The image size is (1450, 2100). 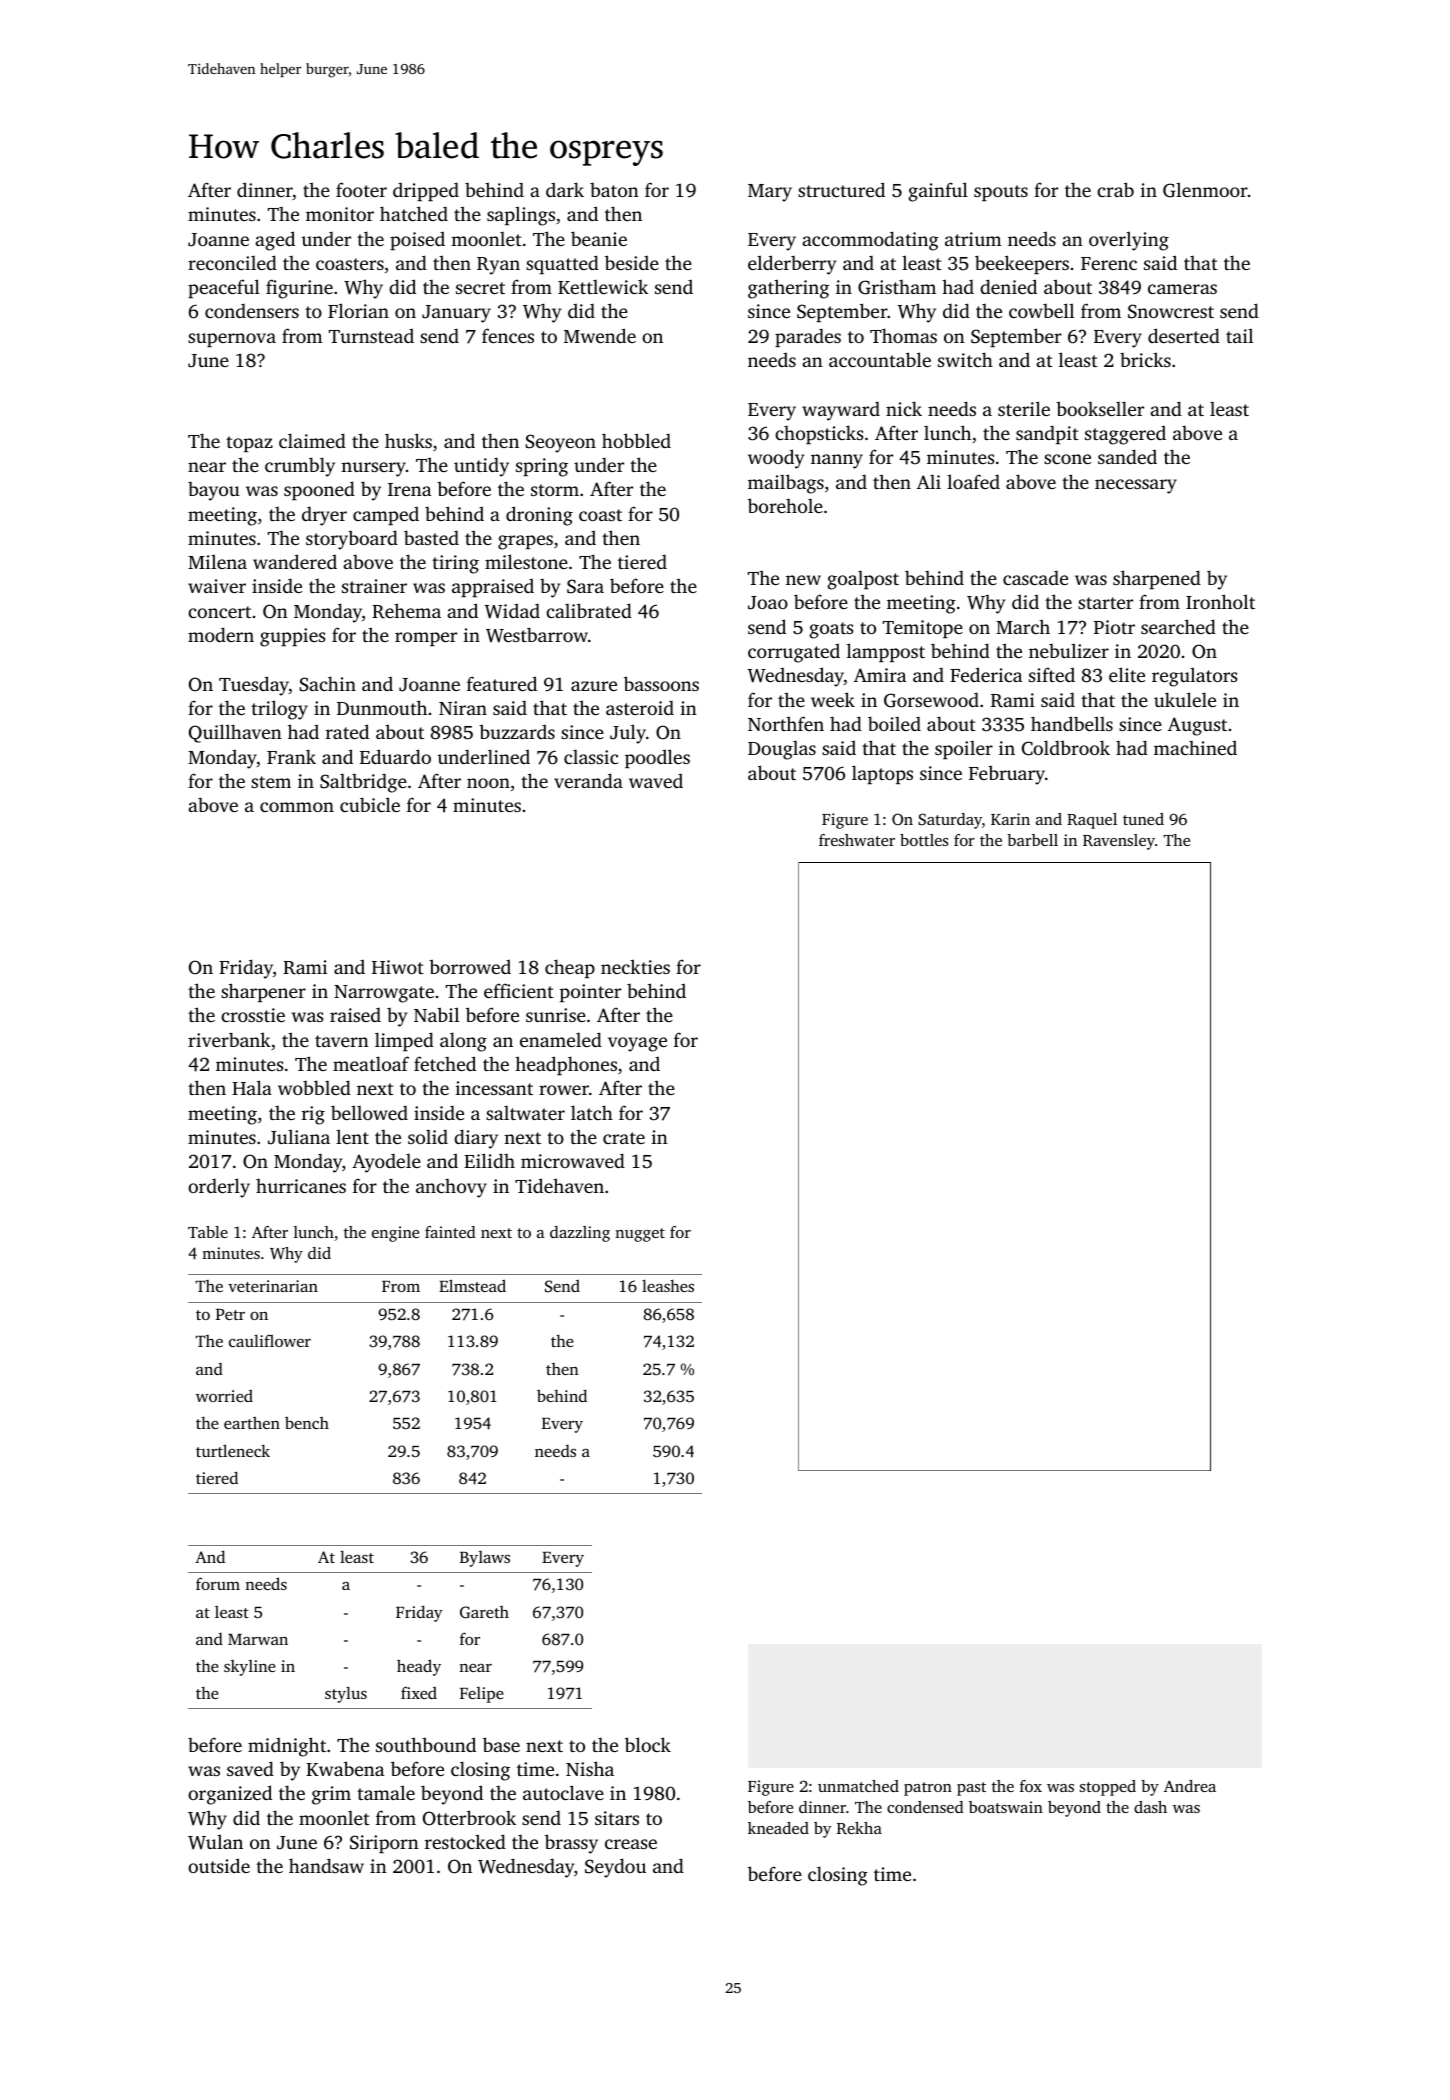 I want to click on cauliflower, so click(x=270, y=1340).
